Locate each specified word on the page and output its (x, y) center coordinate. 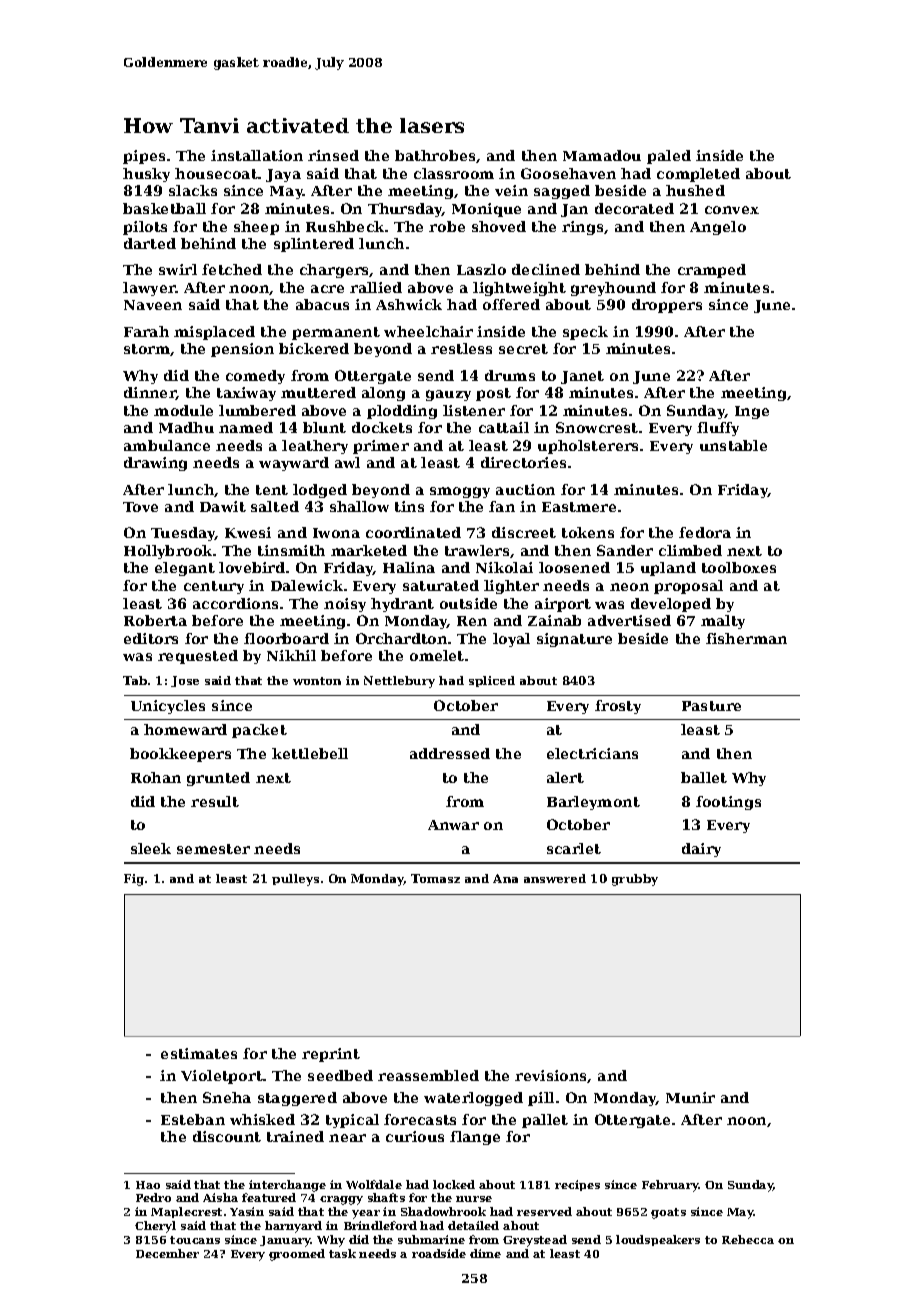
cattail (504, 427)
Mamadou (602, 155)
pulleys (295, 880)
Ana (505, 878)
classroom (454, 173)
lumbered (257, 410)
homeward (185, 729)
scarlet (574, 848)
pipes (144, 157)
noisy (345, 605)
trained (295, 1136)
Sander (625, 550)
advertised (629, 620)
